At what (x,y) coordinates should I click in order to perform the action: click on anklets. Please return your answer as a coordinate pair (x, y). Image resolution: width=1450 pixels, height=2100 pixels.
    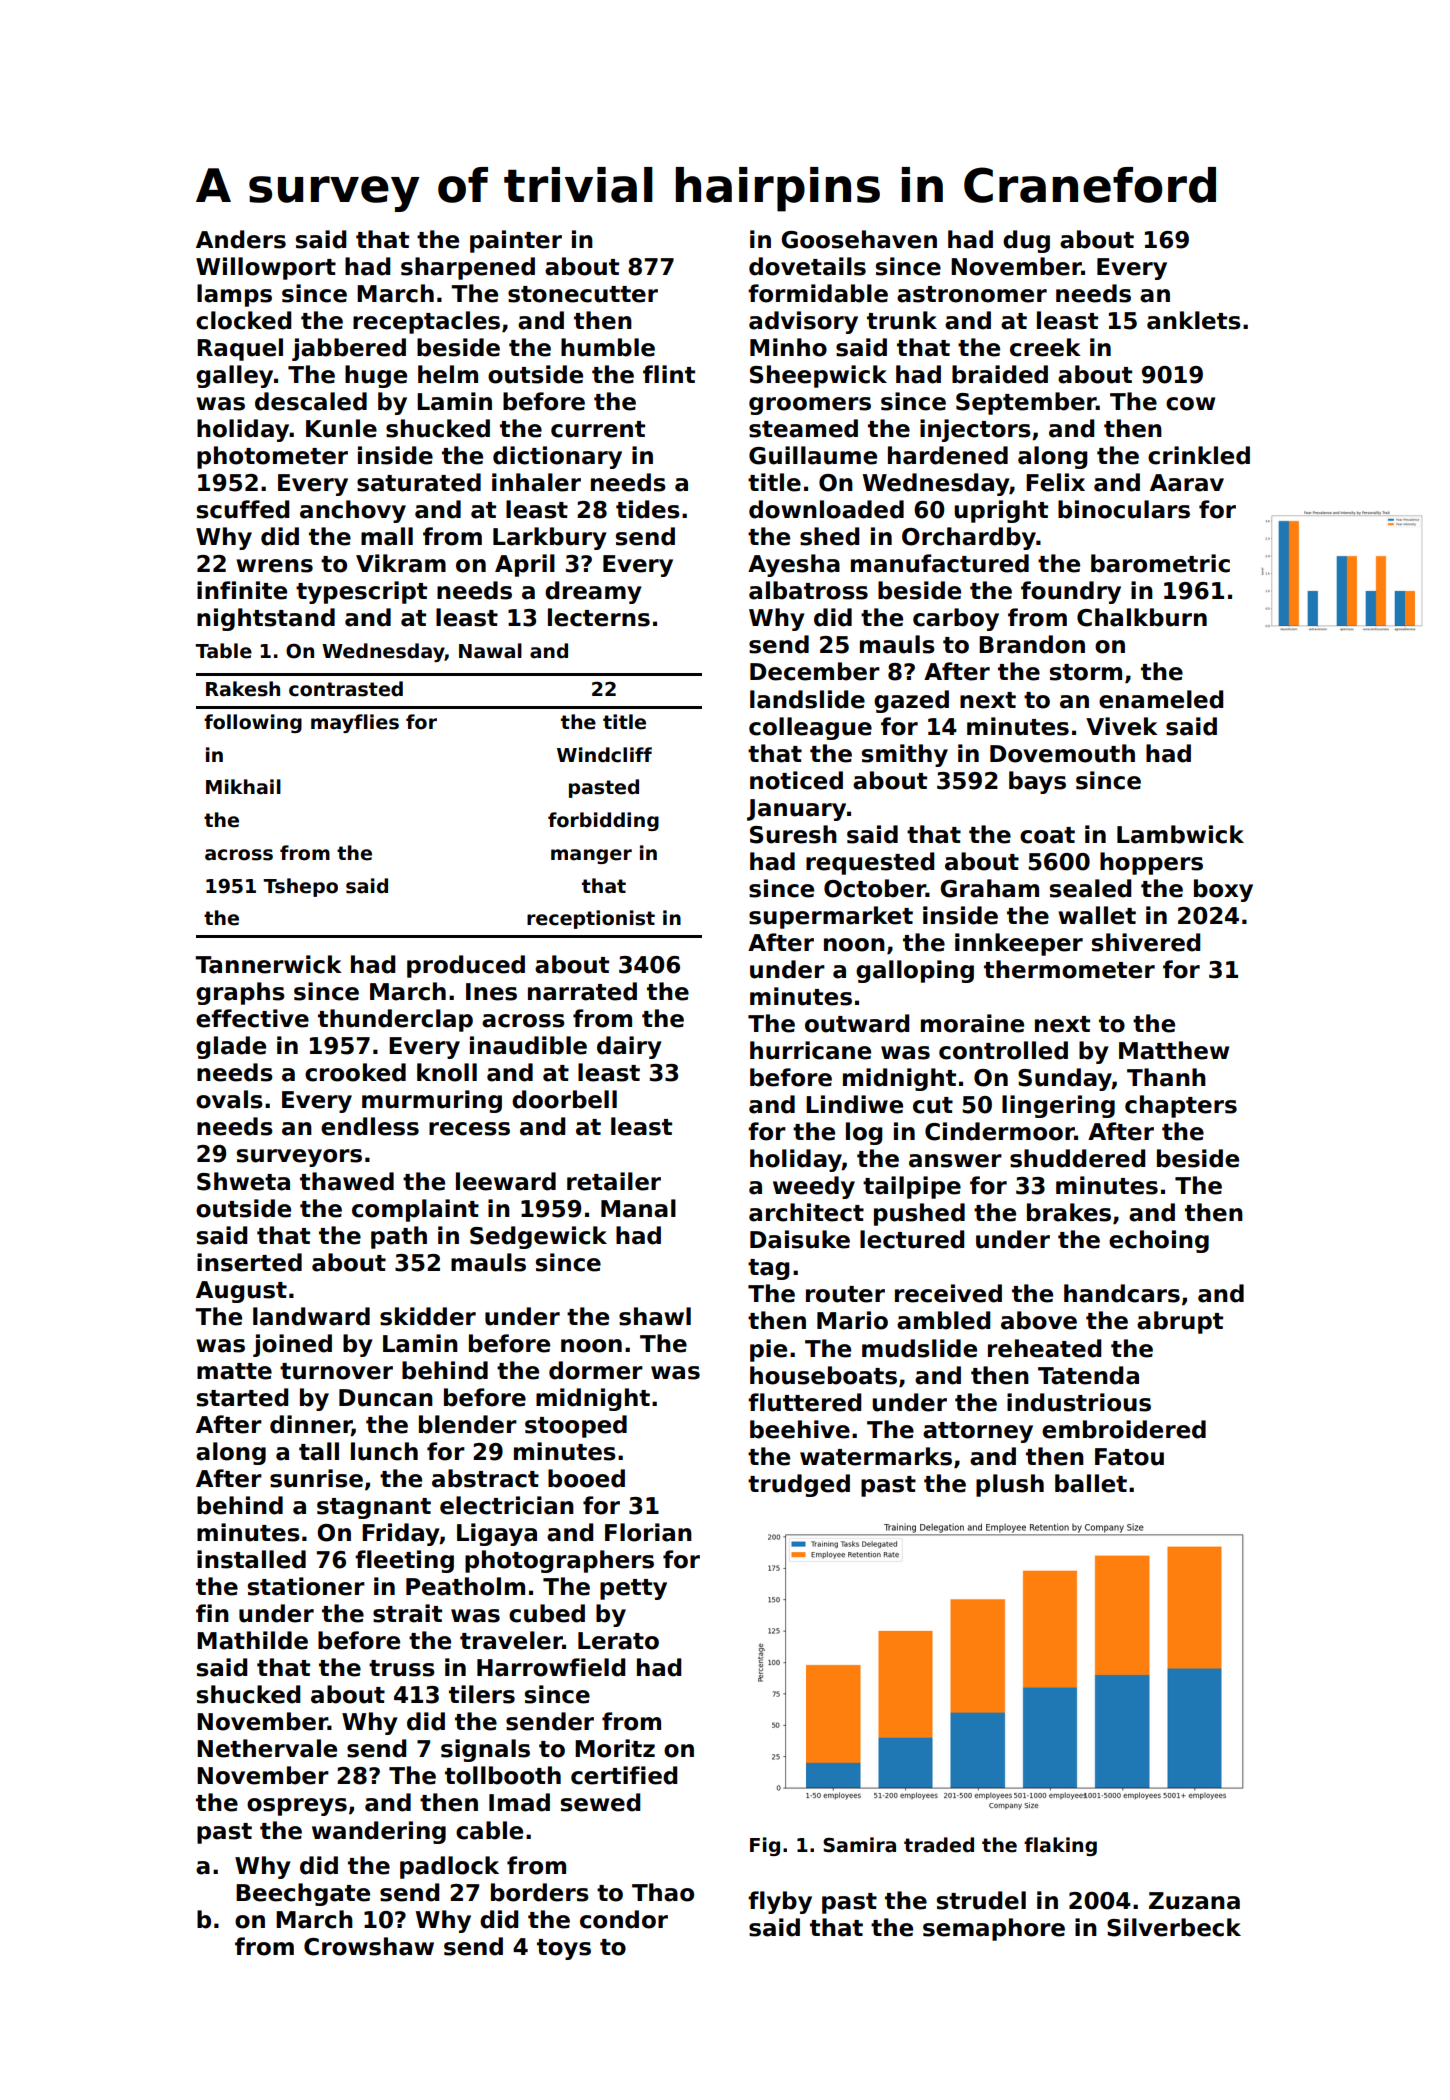
    Looking at the image, I should click on (1194, 320).
